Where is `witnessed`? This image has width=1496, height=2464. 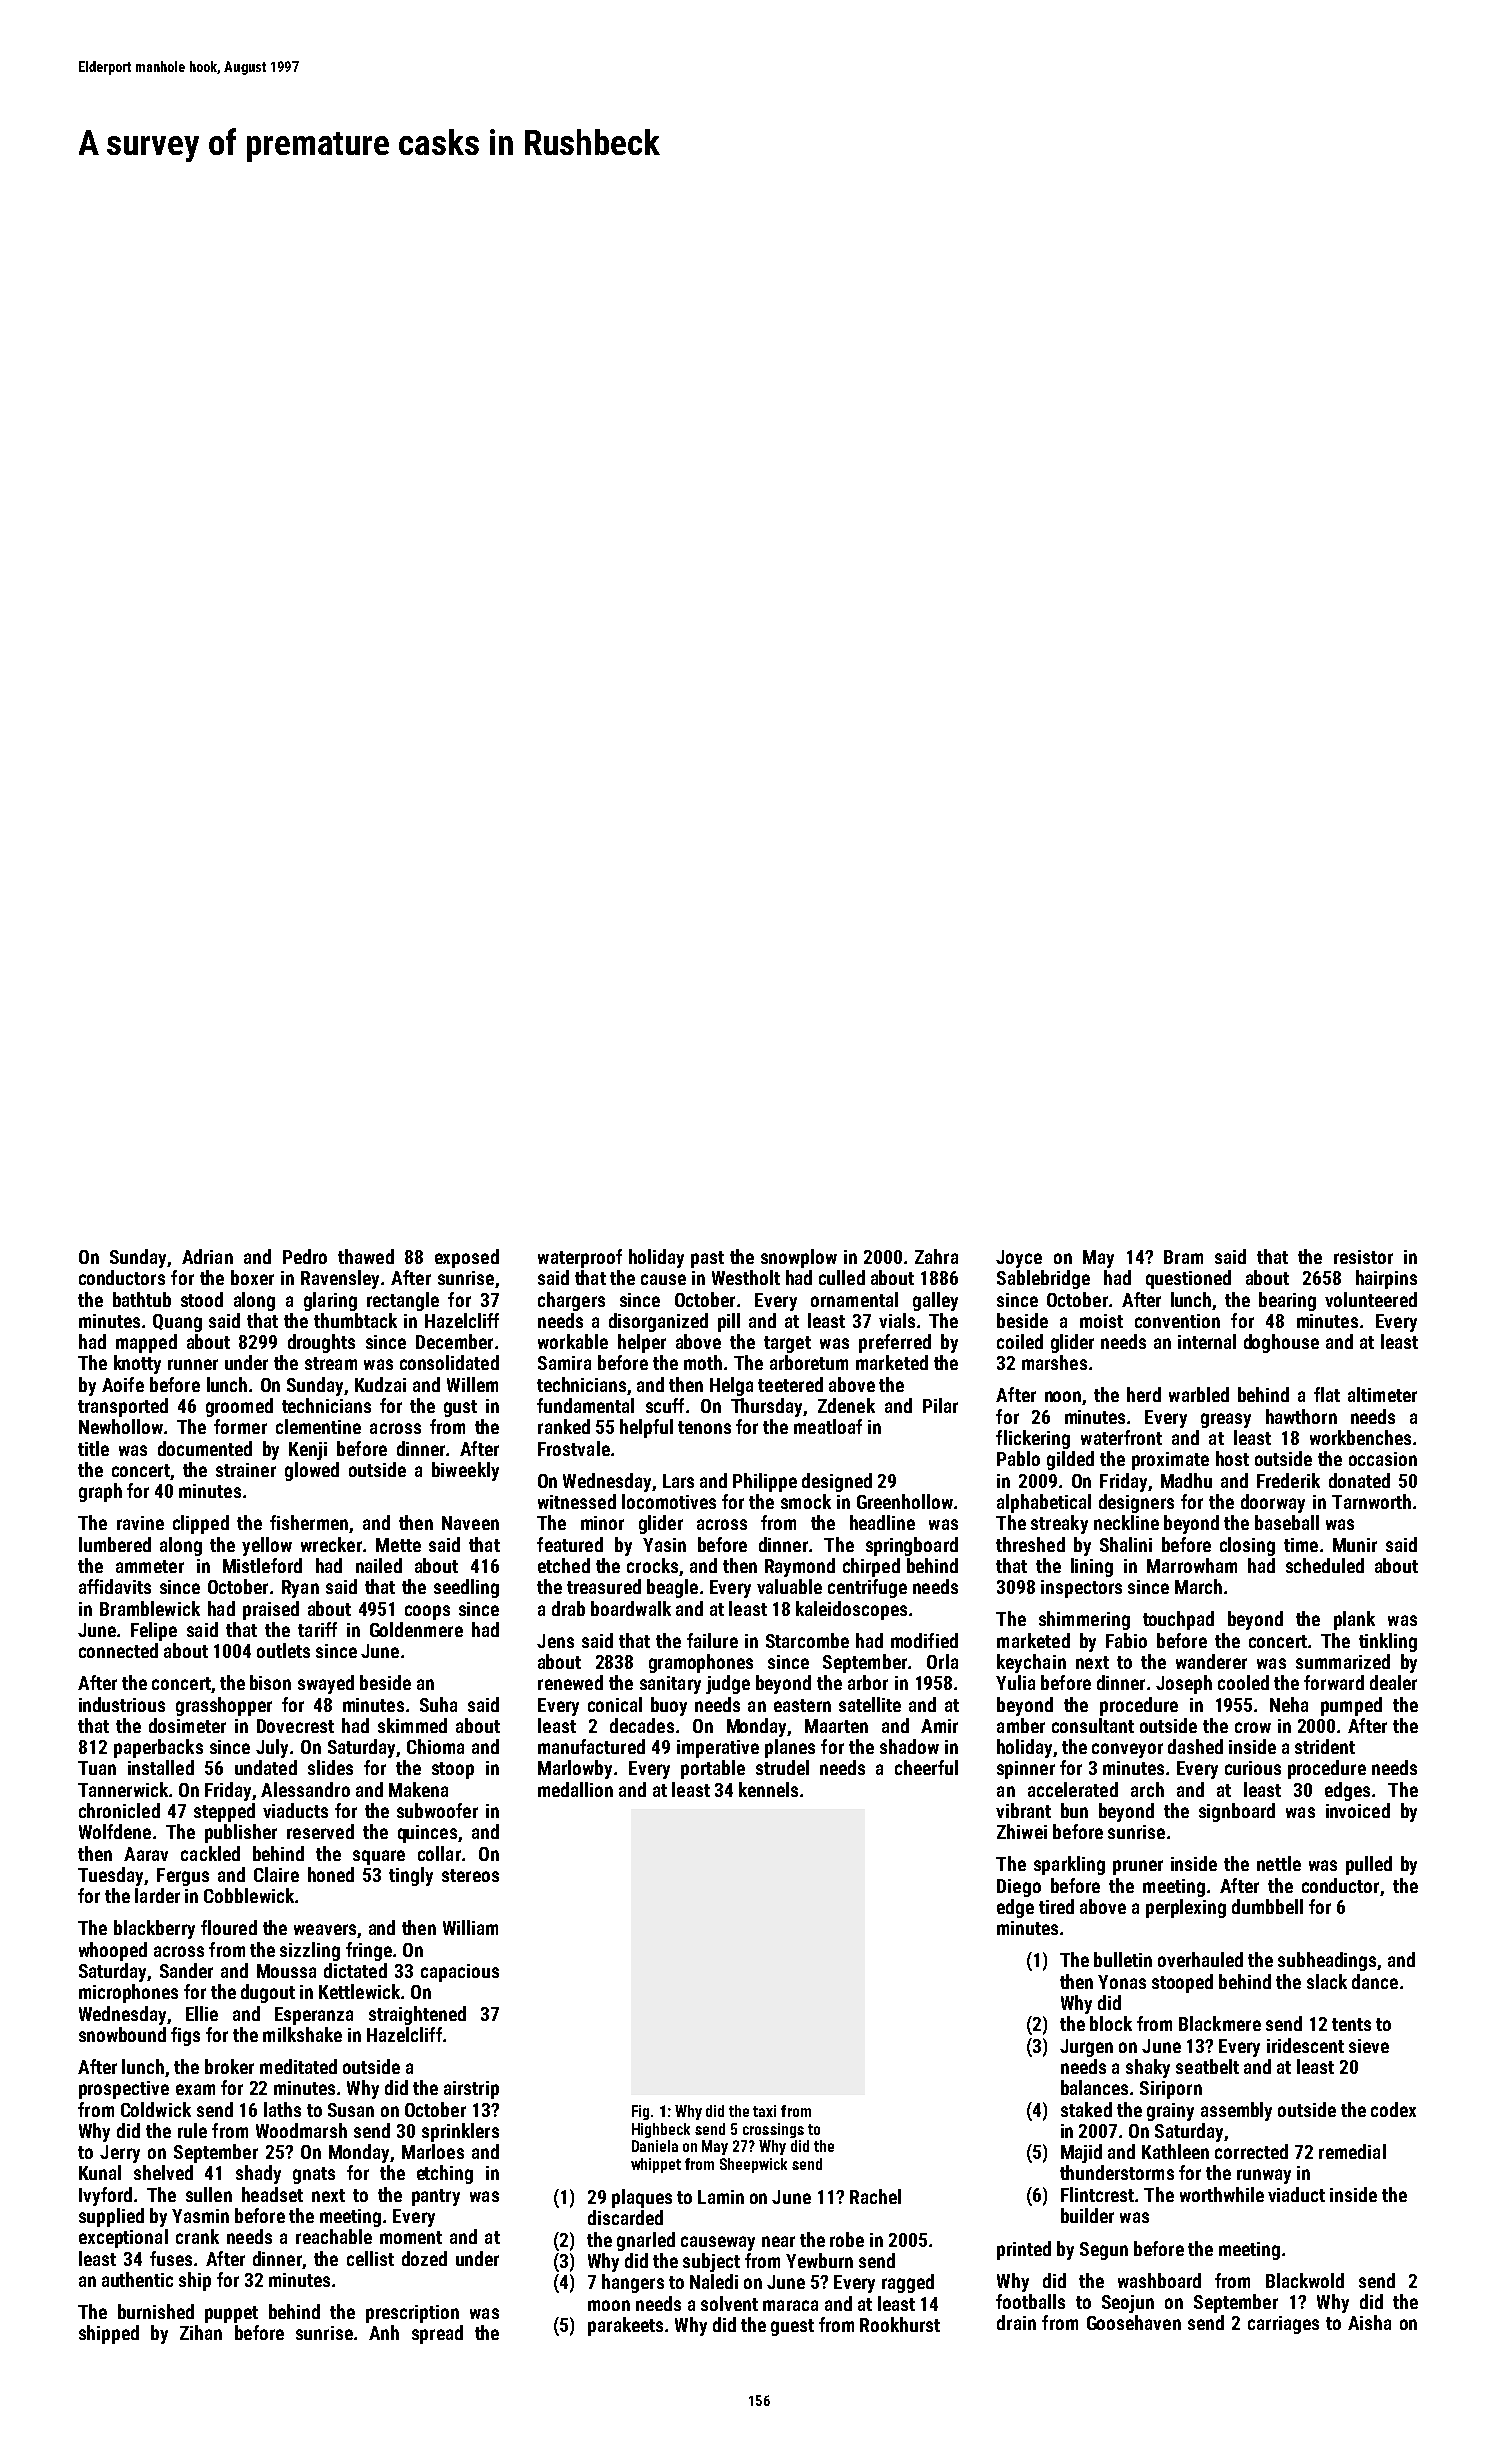 witnessed is located at coordinates (577, 1501).
